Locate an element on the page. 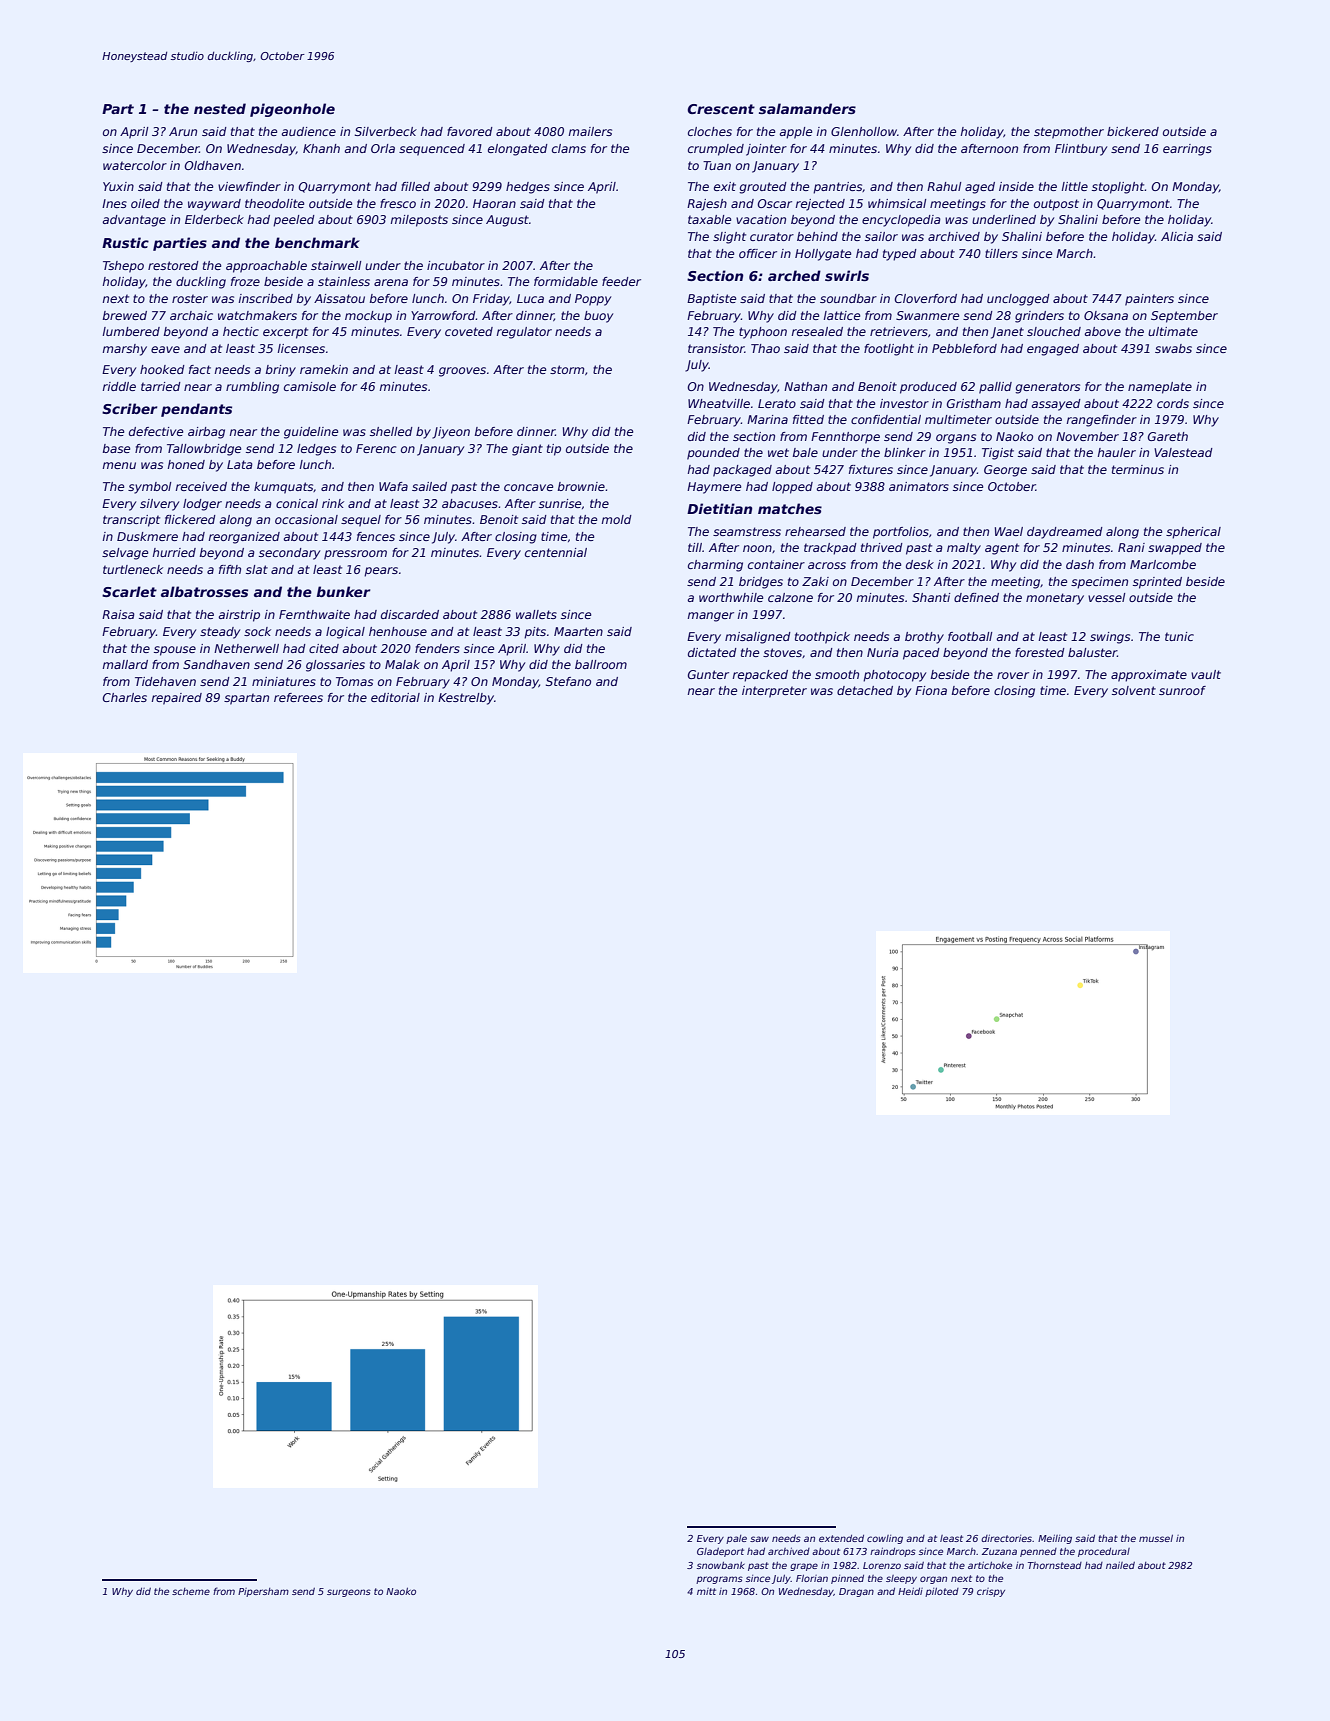 This document has height=1721, width=1330. Crescent is located at coordinates (721, 109).
